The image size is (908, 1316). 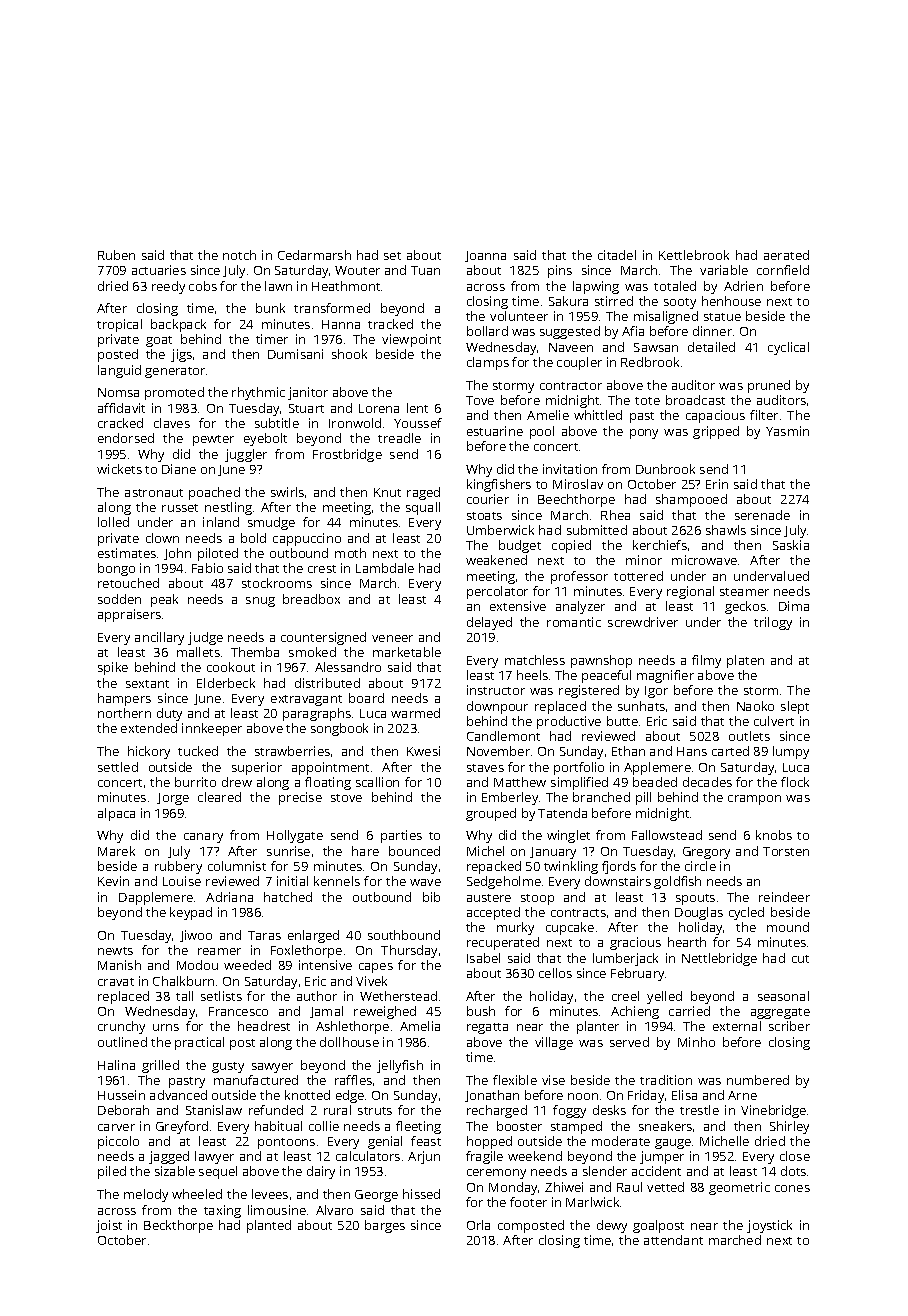 I want to click on Wetherstead, so click(x=398, y=996).
